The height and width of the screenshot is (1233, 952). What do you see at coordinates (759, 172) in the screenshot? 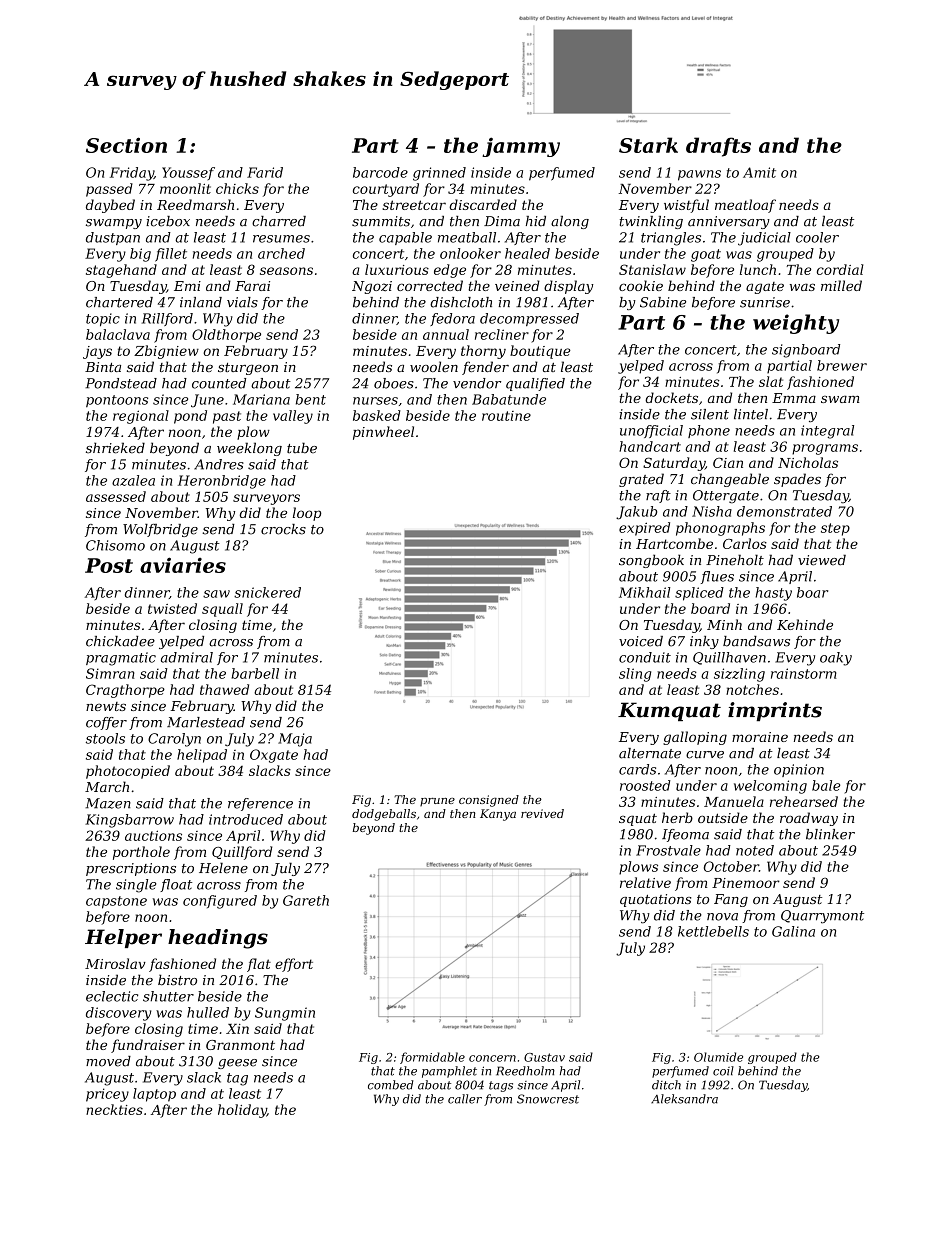
I see `Amit` at bounding box center [759, 172].
